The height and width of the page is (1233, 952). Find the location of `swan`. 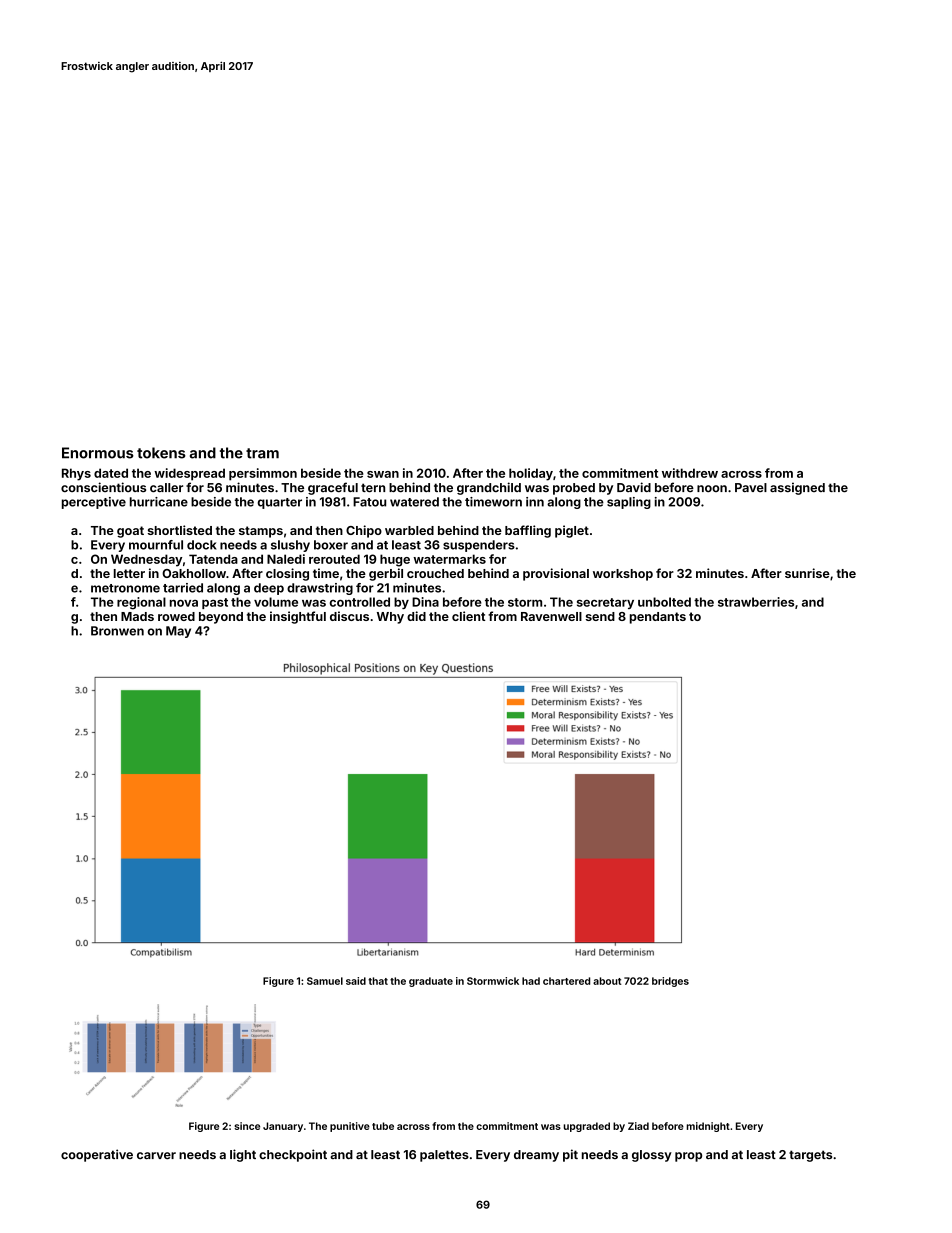

swan is located at coordinates (383, 474).
